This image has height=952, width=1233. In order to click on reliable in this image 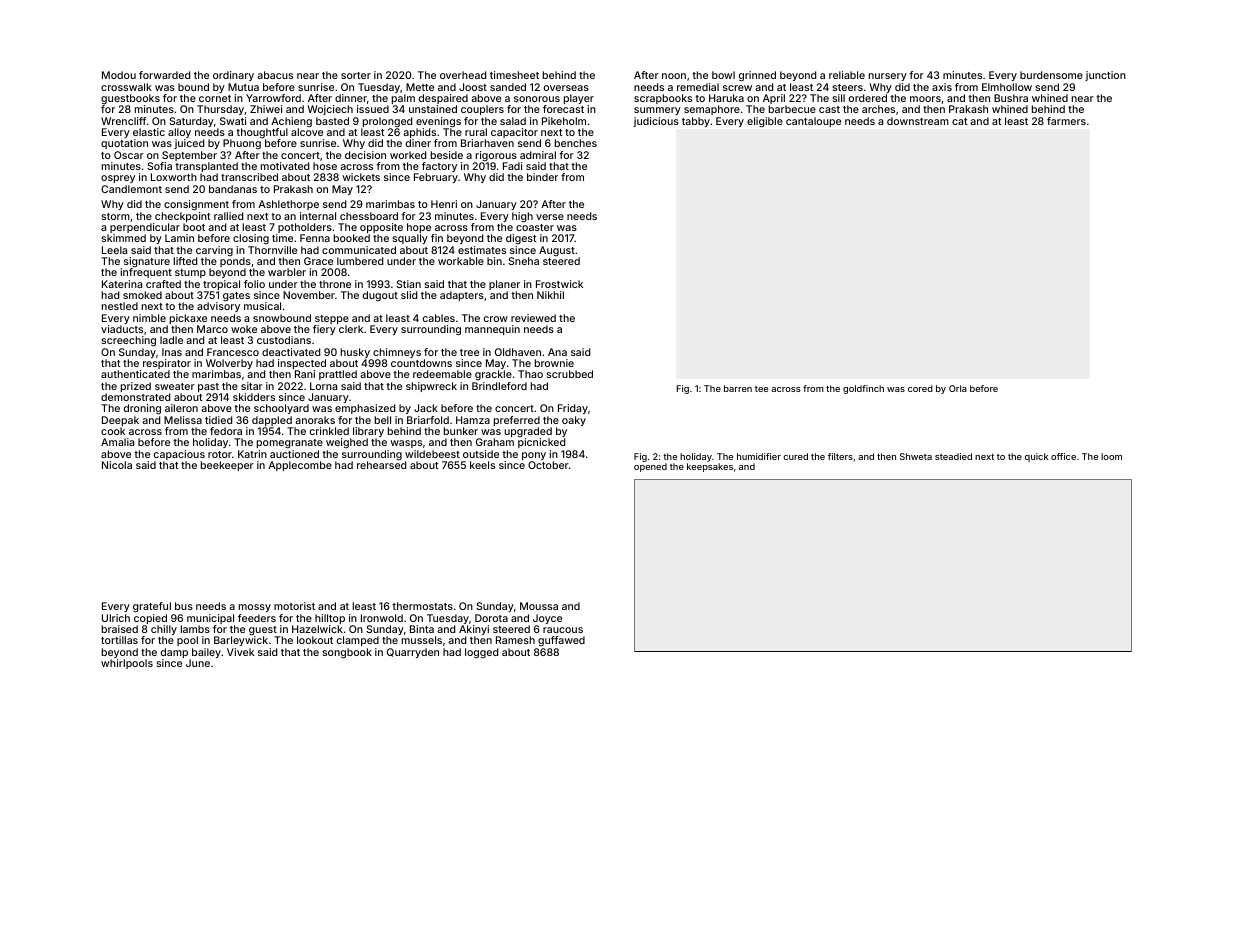, I will do `click(847, 75)`.
